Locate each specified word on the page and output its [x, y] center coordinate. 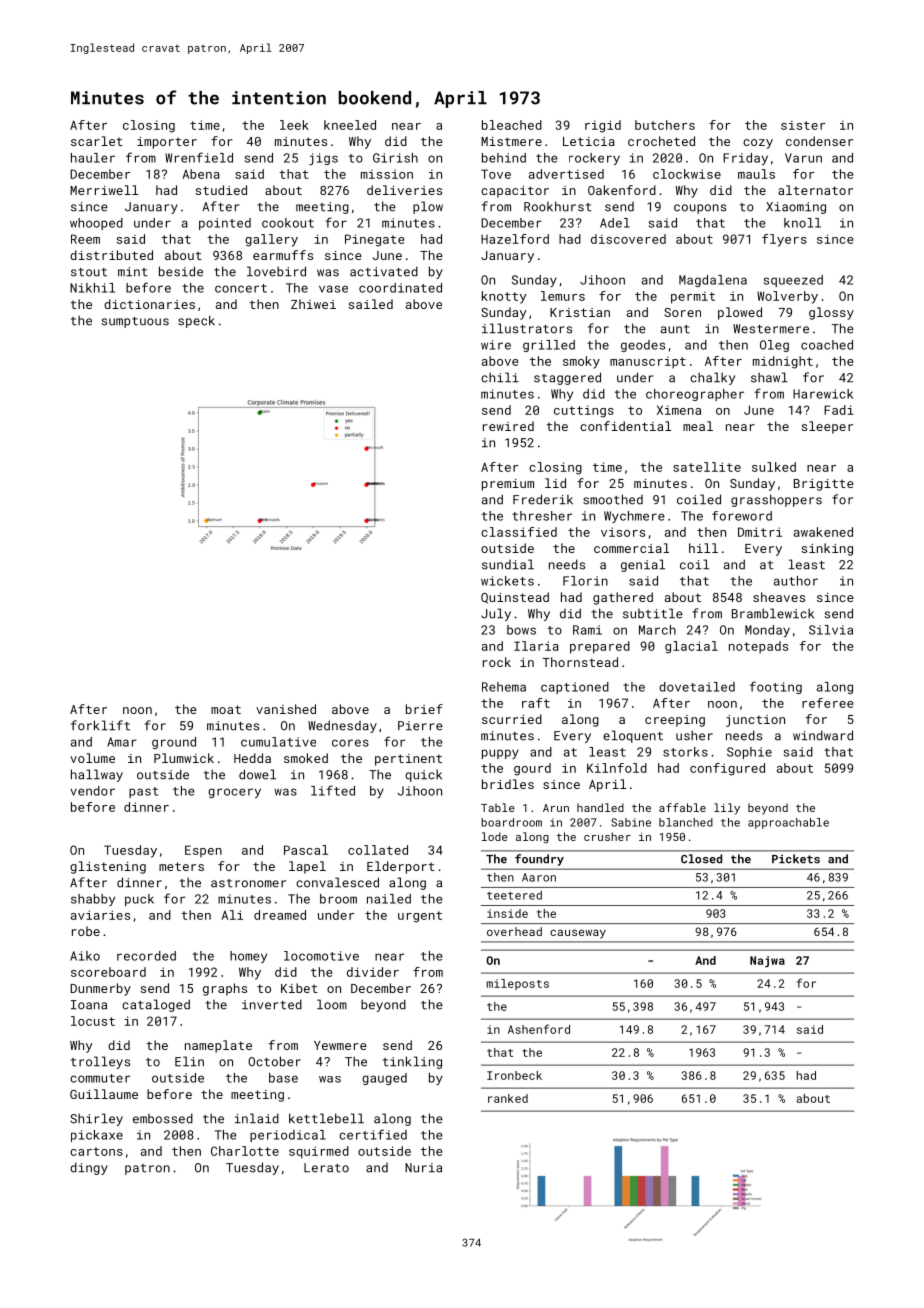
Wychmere [634, 517]
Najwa [767, 961]
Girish [395, 158]
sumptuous [135, 322]
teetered [514, 895]
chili [500, 377]
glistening [108, 867]
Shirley [96, 1119]
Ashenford [539, 1029]
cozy [758, 144]
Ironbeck [514, 1075]
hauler [93, 158]
